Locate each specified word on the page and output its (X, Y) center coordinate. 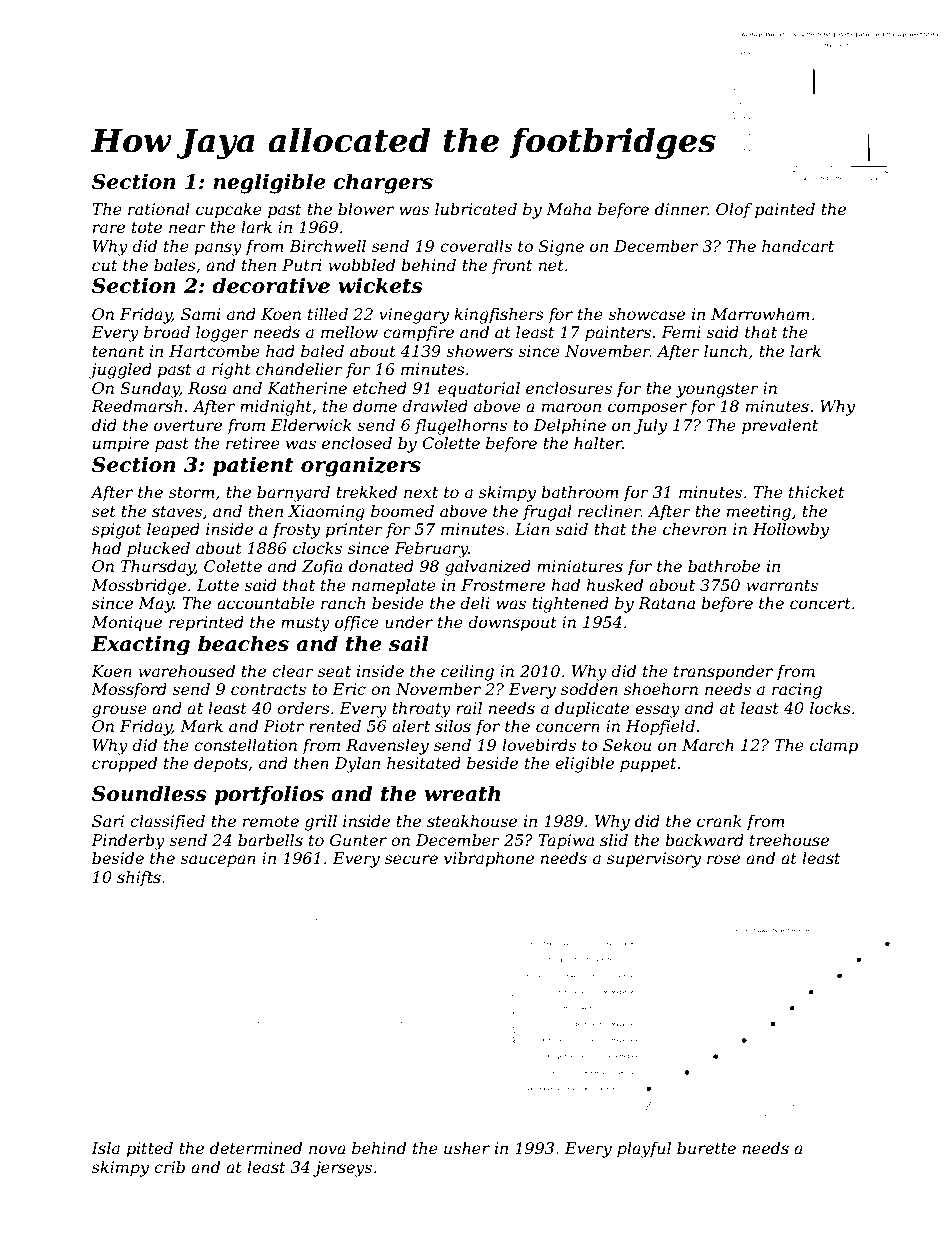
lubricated (476, 209)
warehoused (186, 671)
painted (785, 211)
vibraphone (489, 860)
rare (109, 228)
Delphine (569, 427)
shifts (139, 878)
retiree (253, 443)
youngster (717, 390)
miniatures (580, 566)
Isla (105, 1148)
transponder (723, 673)
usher (467, 1148)
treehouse (789, 840)
